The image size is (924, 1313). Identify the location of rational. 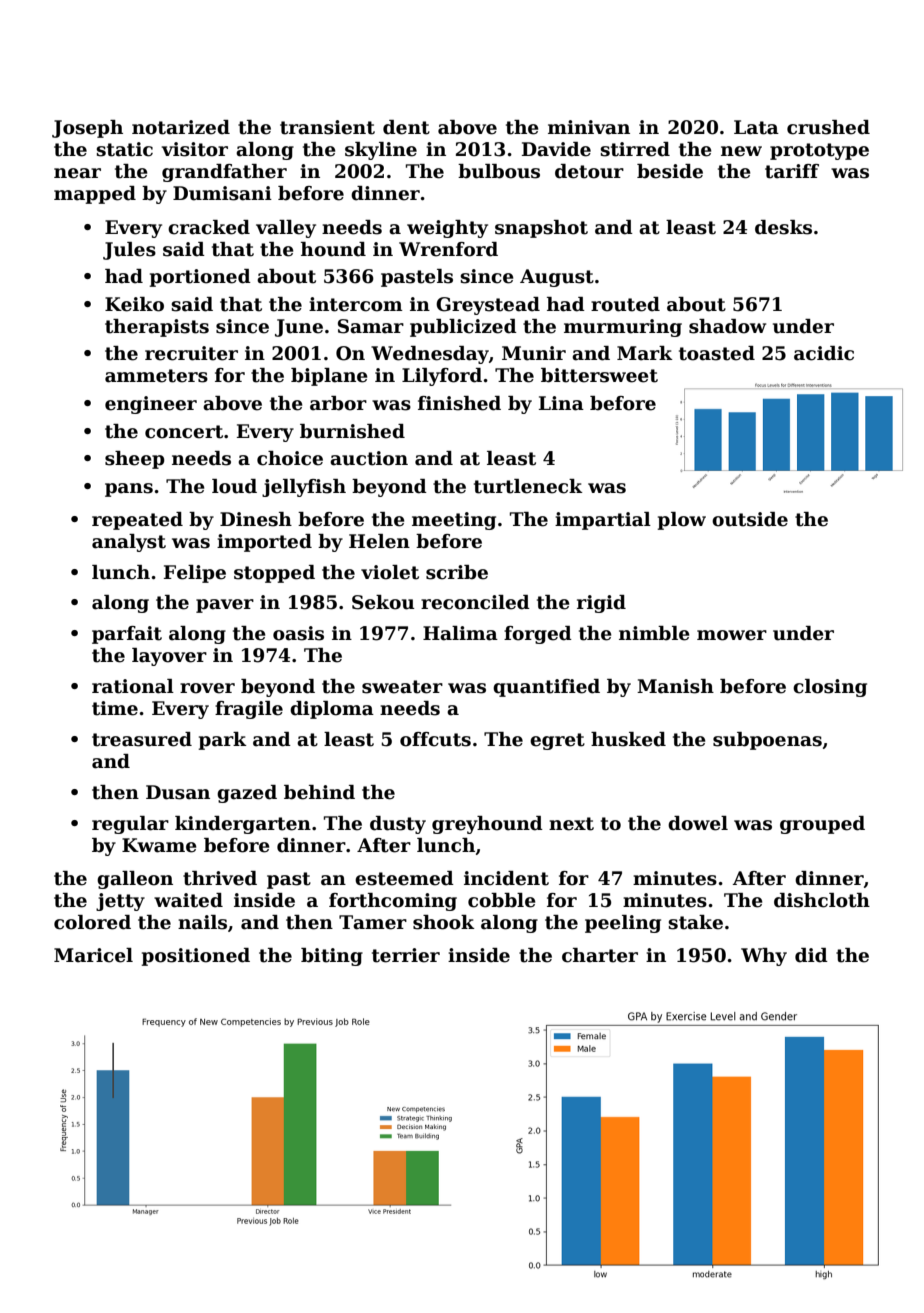
(133, 686).
